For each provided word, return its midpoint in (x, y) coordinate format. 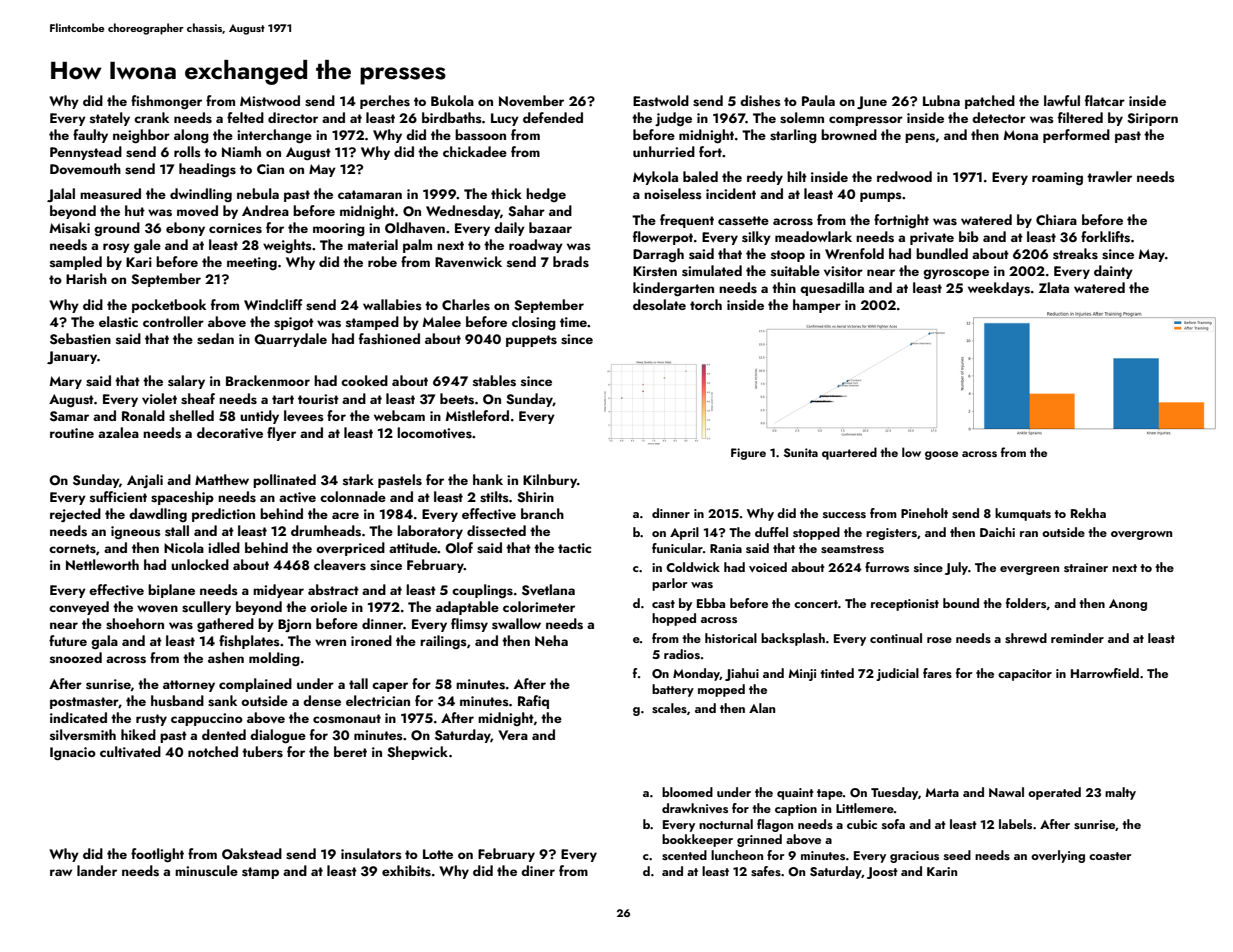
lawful (1062, 100)
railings (443, 642)
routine (72, 433)
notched (213, 751)
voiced (768, 567)
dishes (760, 101)
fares (937, 673)
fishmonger (166, 102)
